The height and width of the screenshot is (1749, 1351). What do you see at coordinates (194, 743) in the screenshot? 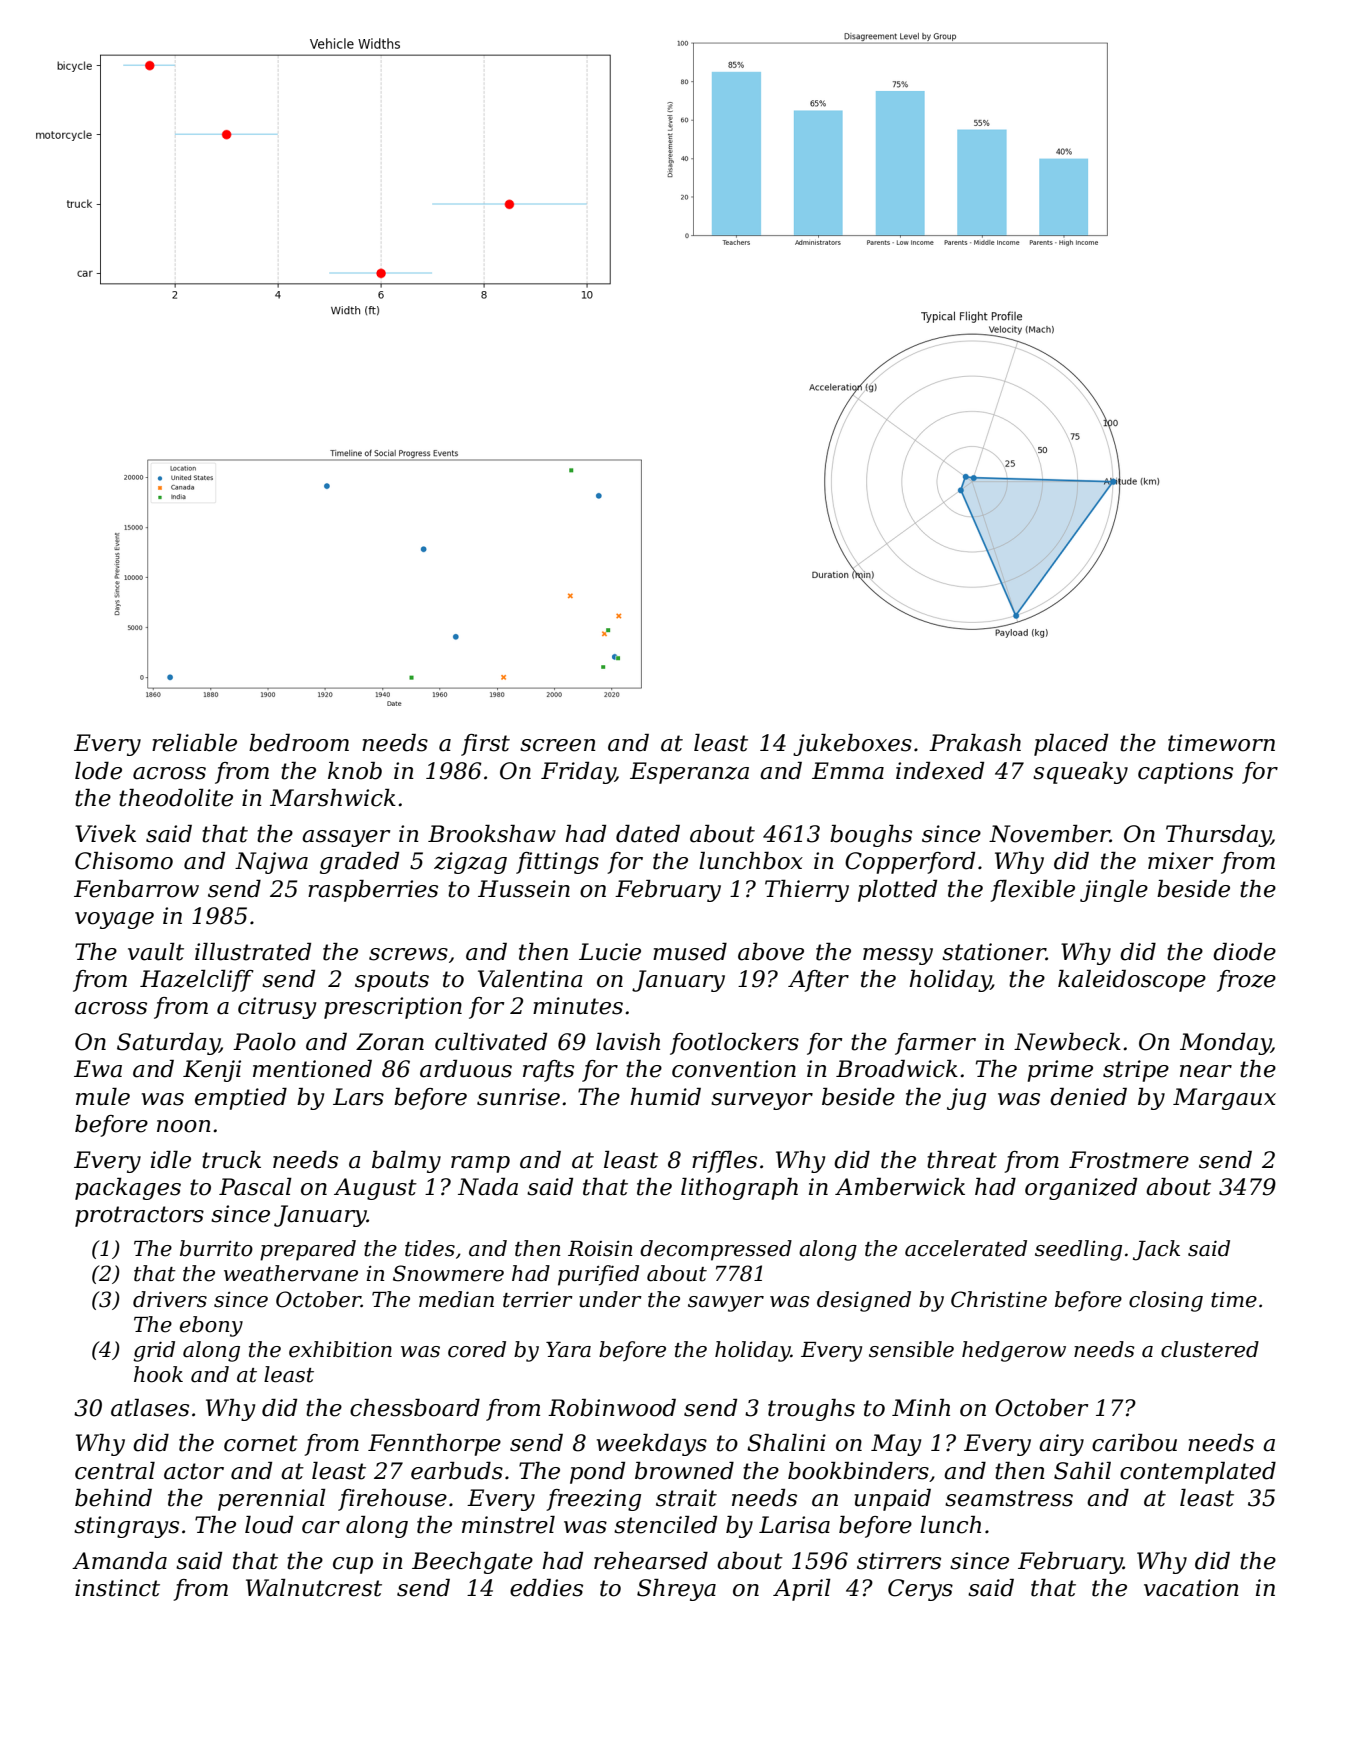
I see `reliable` at bounding box center [194, 743].
